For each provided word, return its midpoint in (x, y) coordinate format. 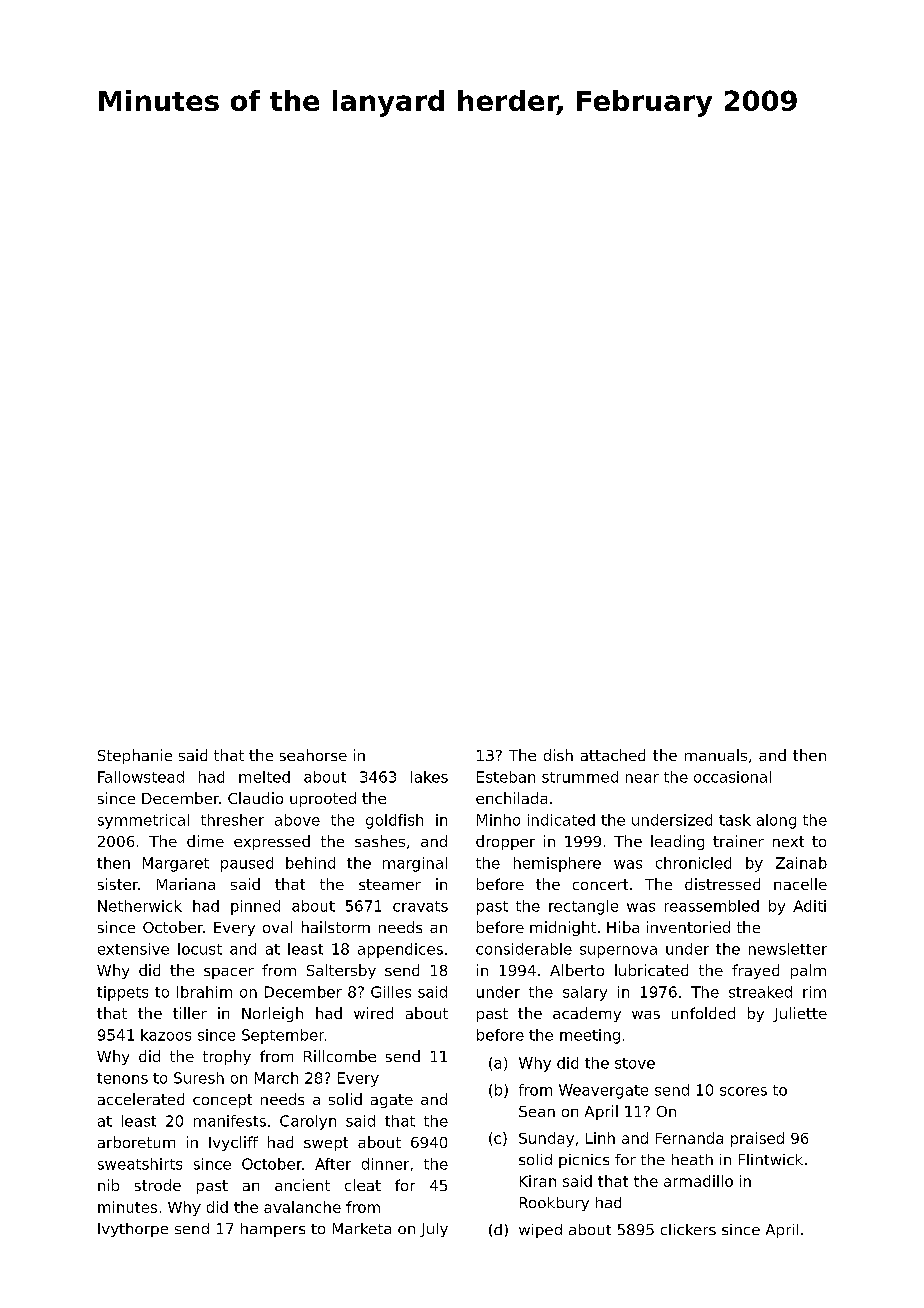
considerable (524, 949)
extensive (133, 949)
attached (613, 755)
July (434, 1230)
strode (158, 1185)
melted (264, 777)
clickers (688, 1229)
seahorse (313, 755)
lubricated (651, 970)
